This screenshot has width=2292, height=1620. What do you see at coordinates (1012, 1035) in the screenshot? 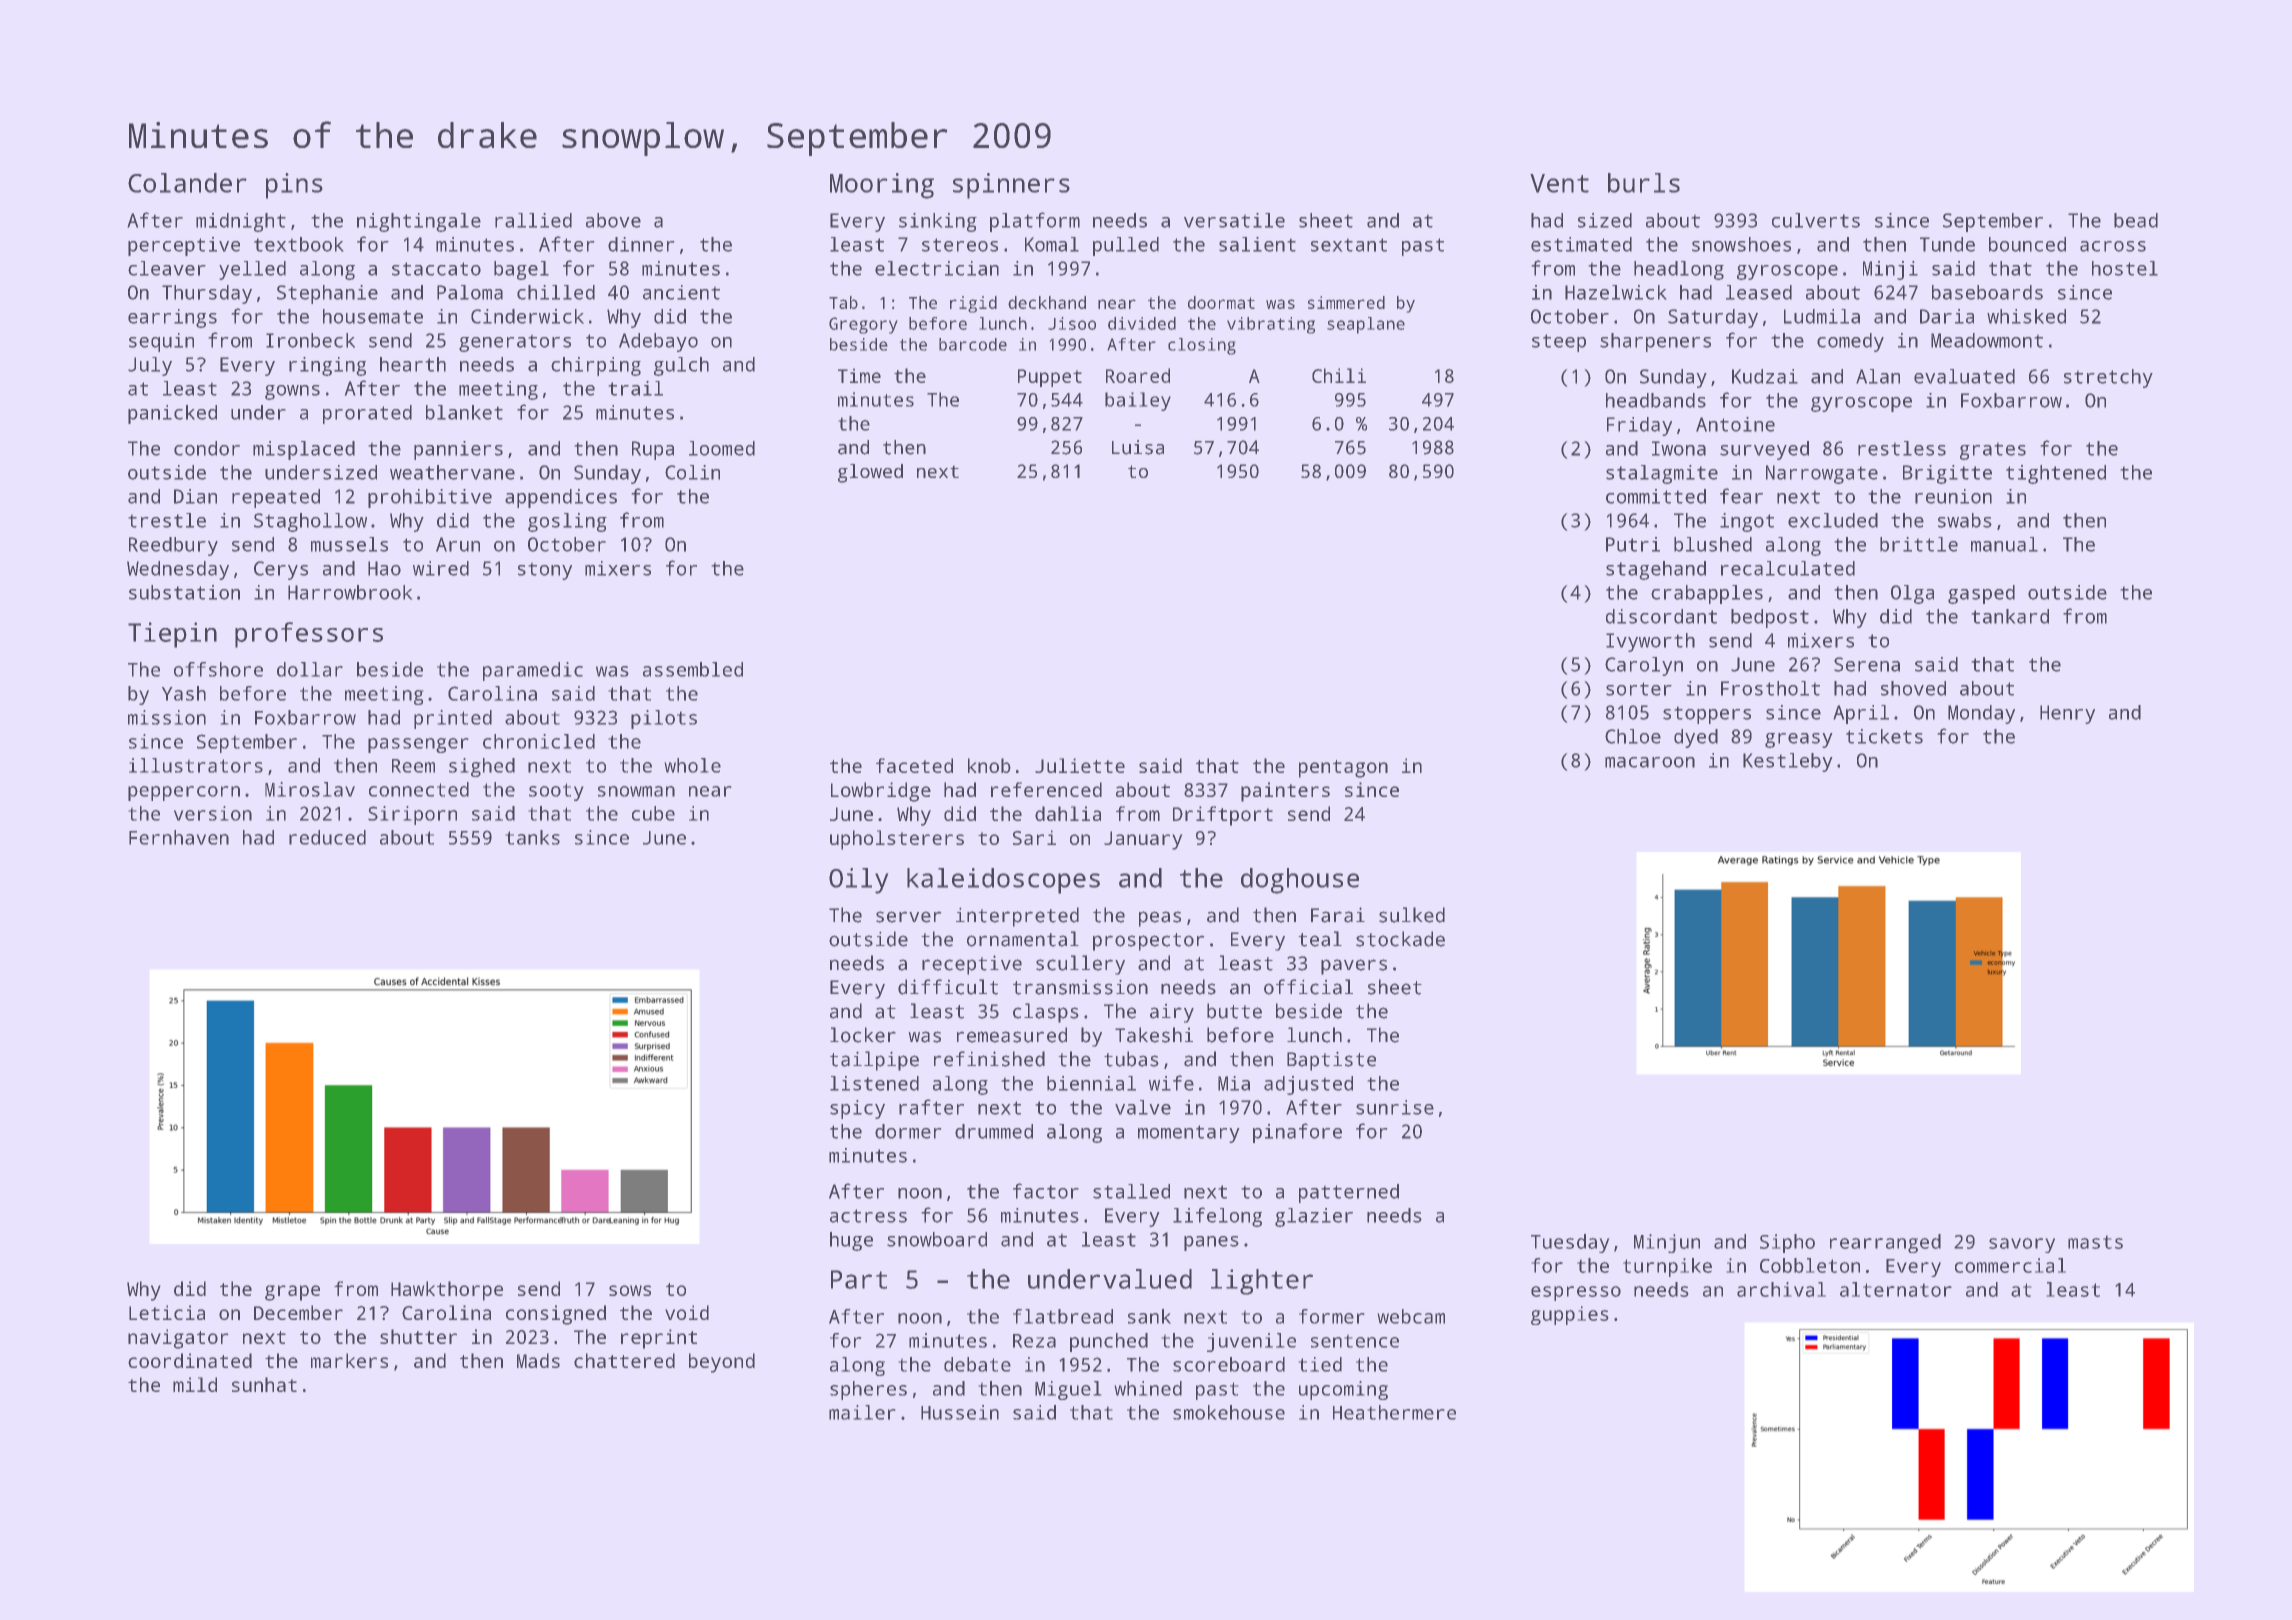
I see `remeasured` at bounding box center [1012, 1035].
